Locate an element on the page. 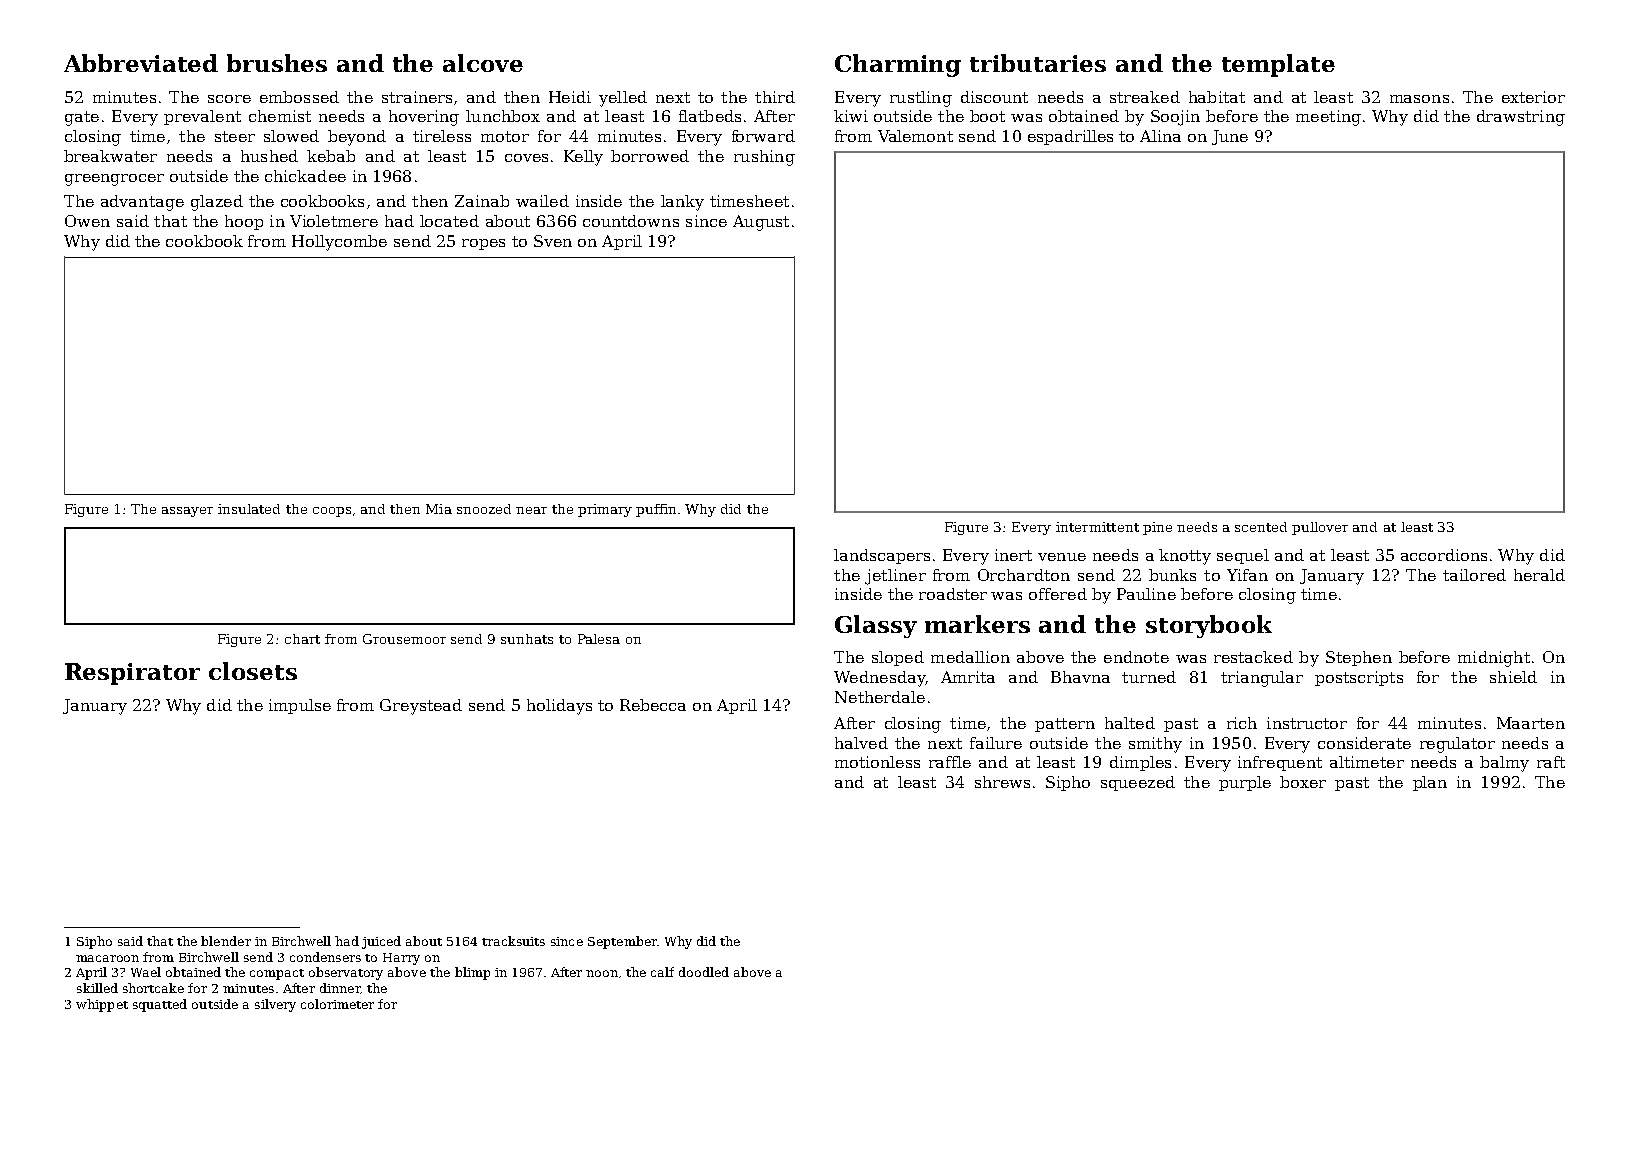 The height and width of the document is (1152, 1629). exterior is located at coordinates (1533, 97).
